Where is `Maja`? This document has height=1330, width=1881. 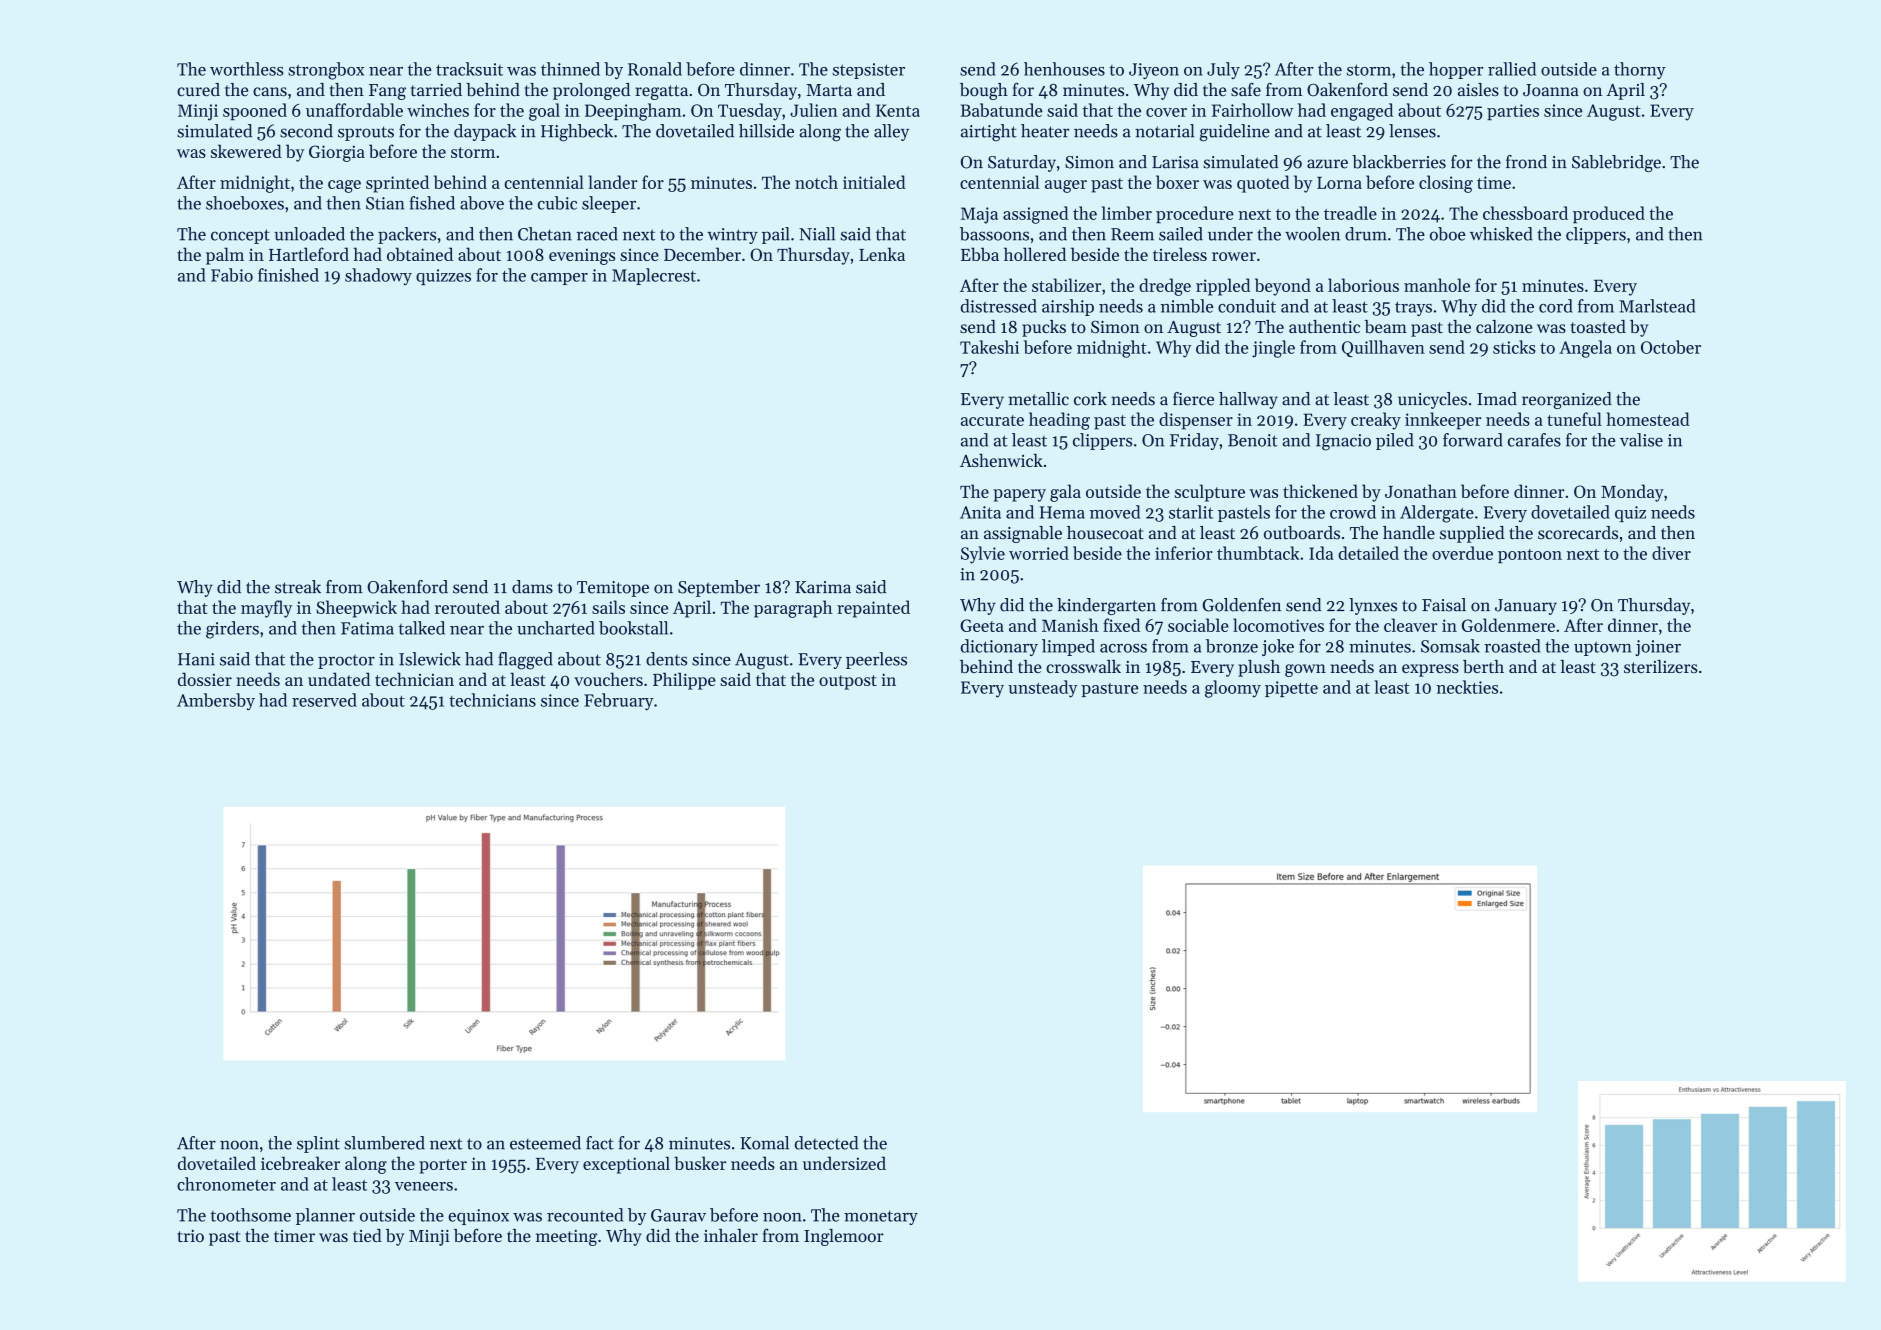
Maja is located at coordinates (979, 215).
